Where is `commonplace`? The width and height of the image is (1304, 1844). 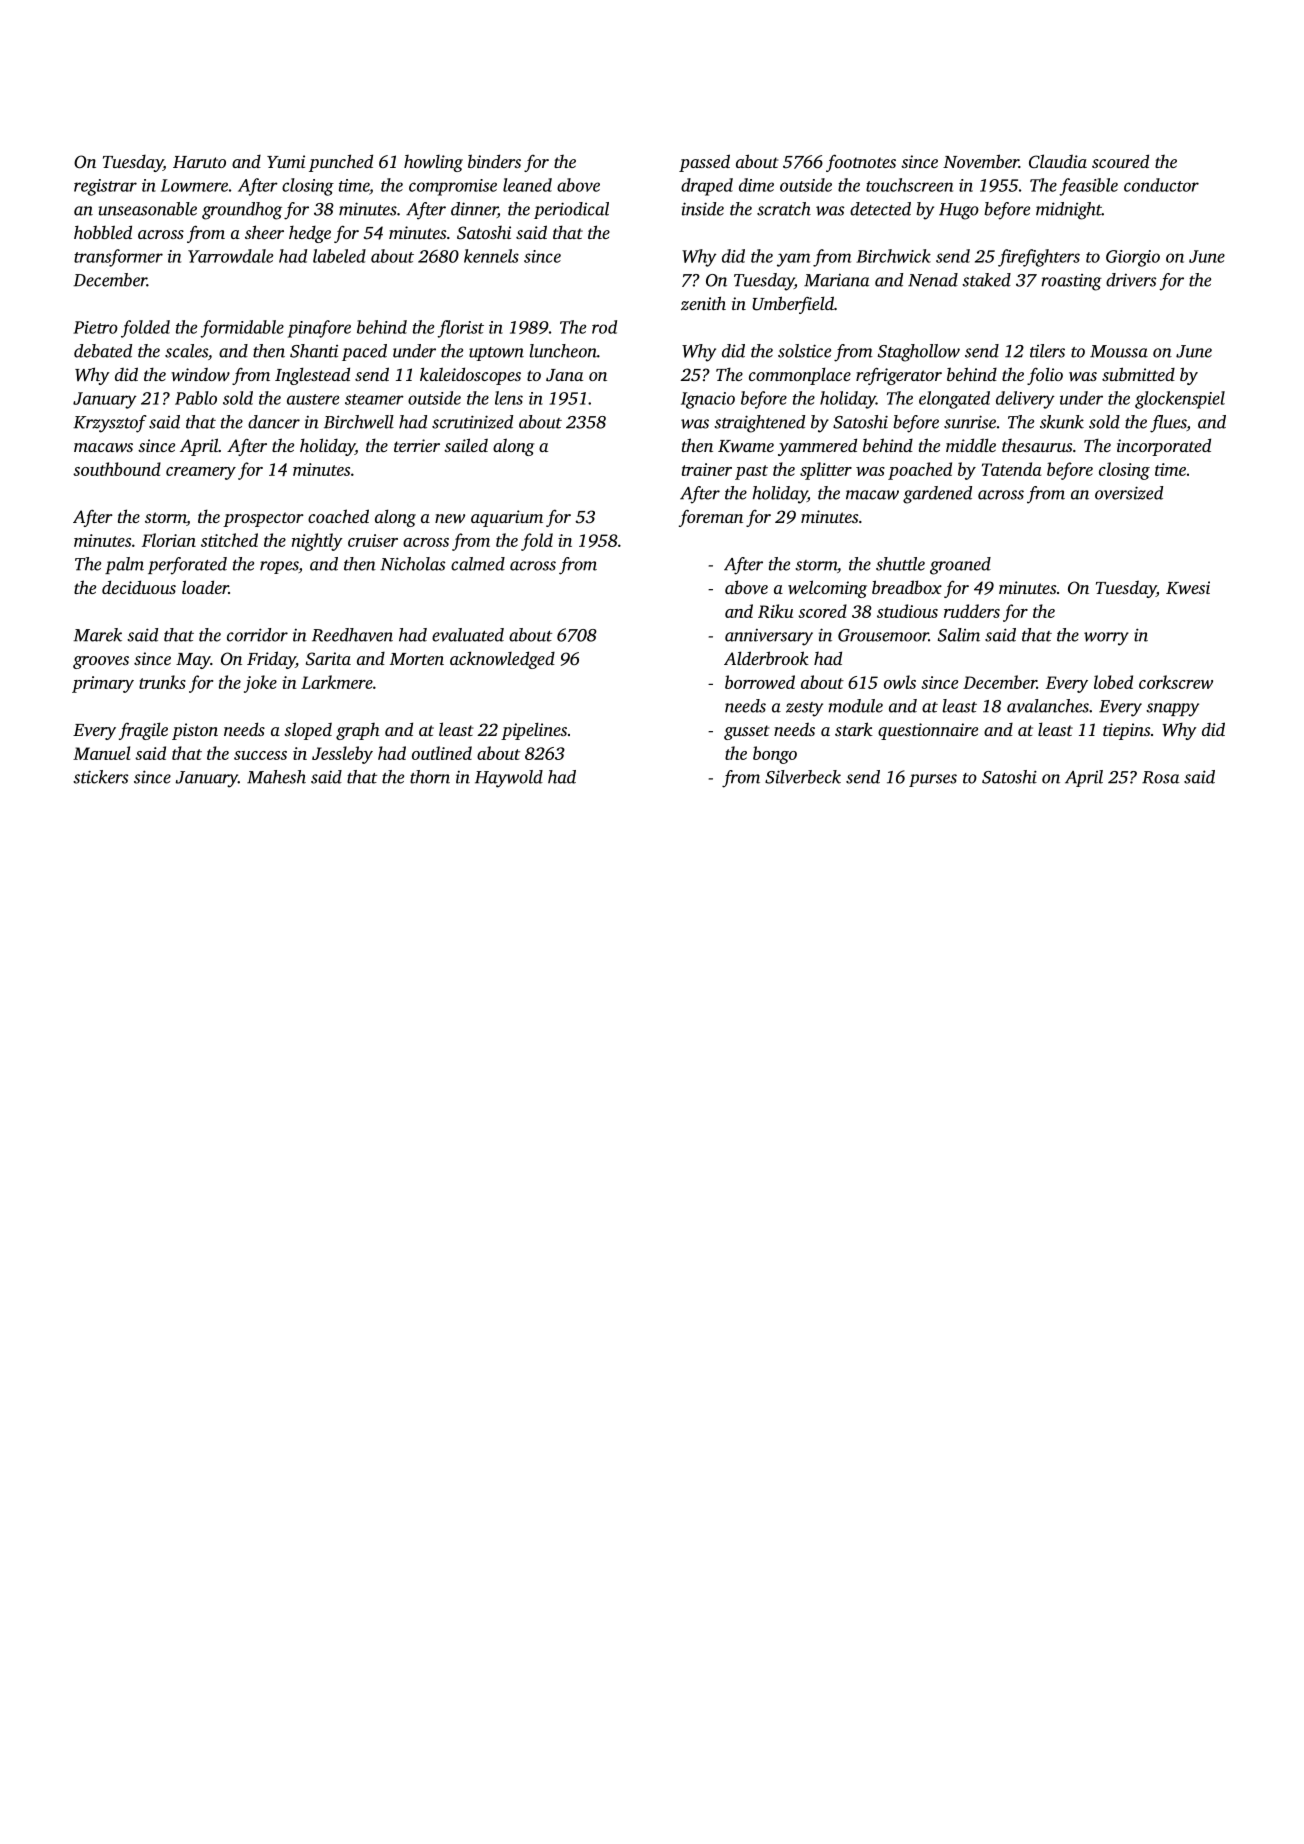
commonplace is located at coordinates (800, 376).
